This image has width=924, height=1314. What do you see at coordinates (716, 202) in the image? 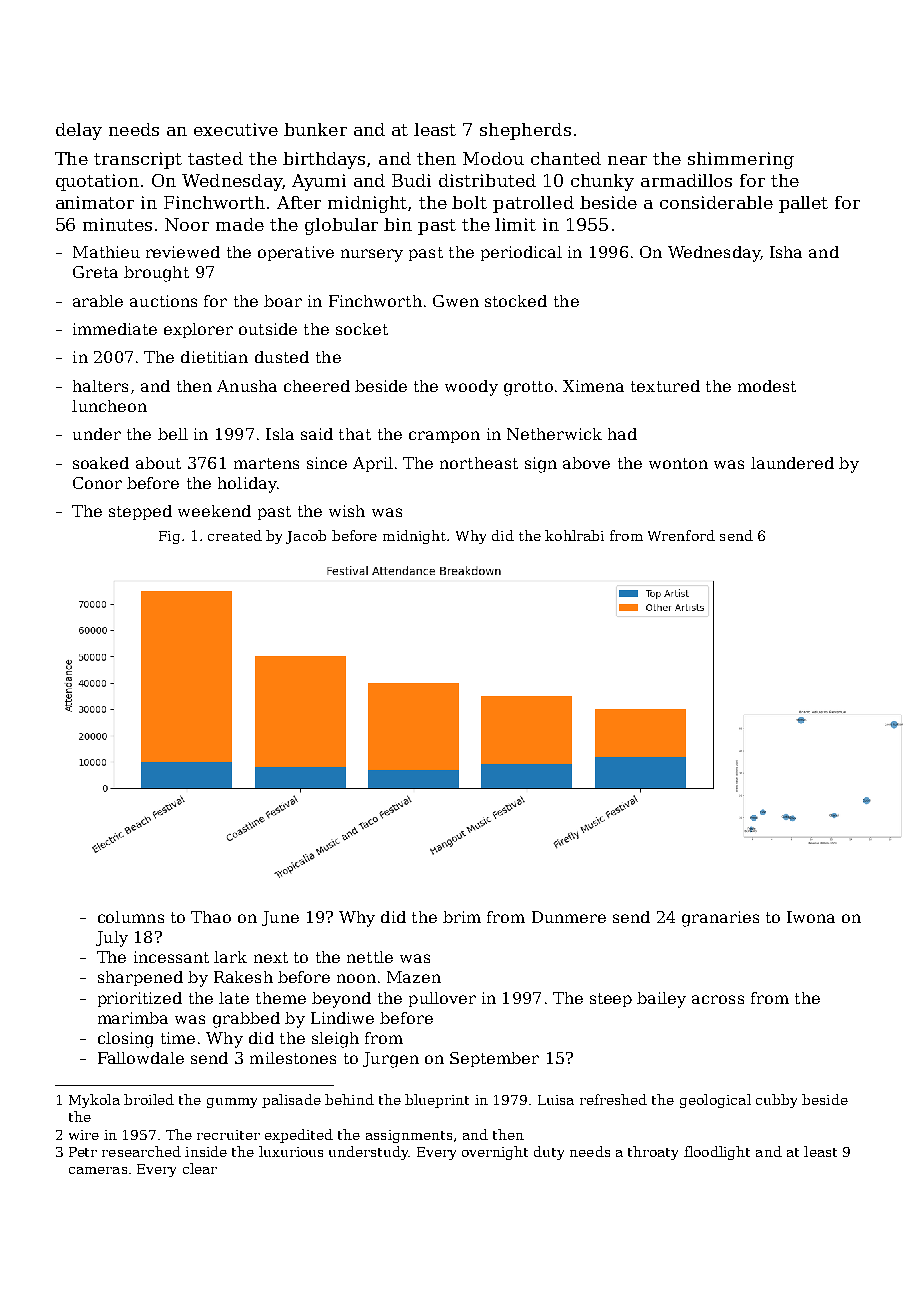
I see `considerable` at bounding box center [716, 202].
